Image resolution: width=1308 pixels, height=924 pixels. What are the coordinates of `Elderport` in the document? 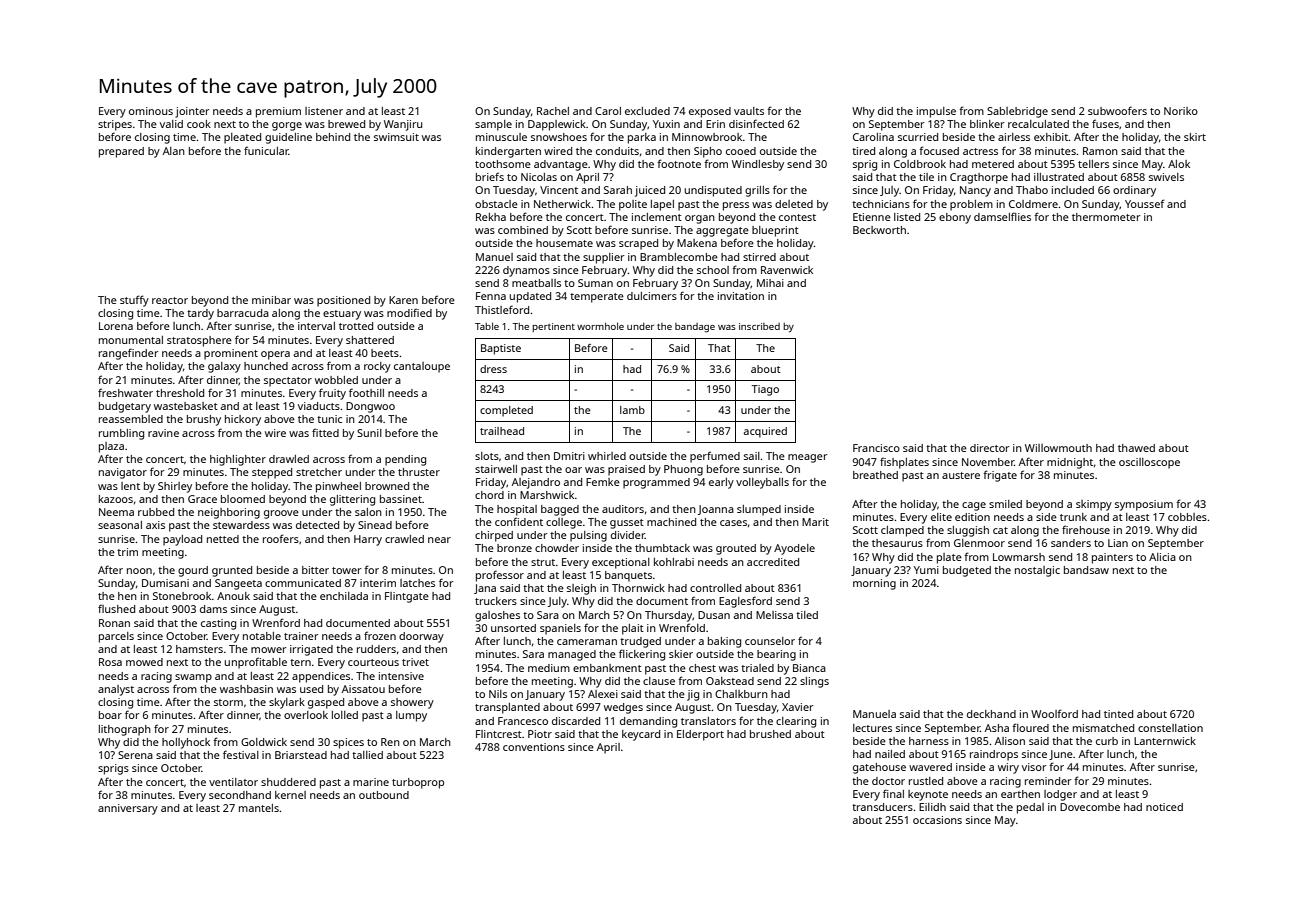 It's located at (700, 735).
